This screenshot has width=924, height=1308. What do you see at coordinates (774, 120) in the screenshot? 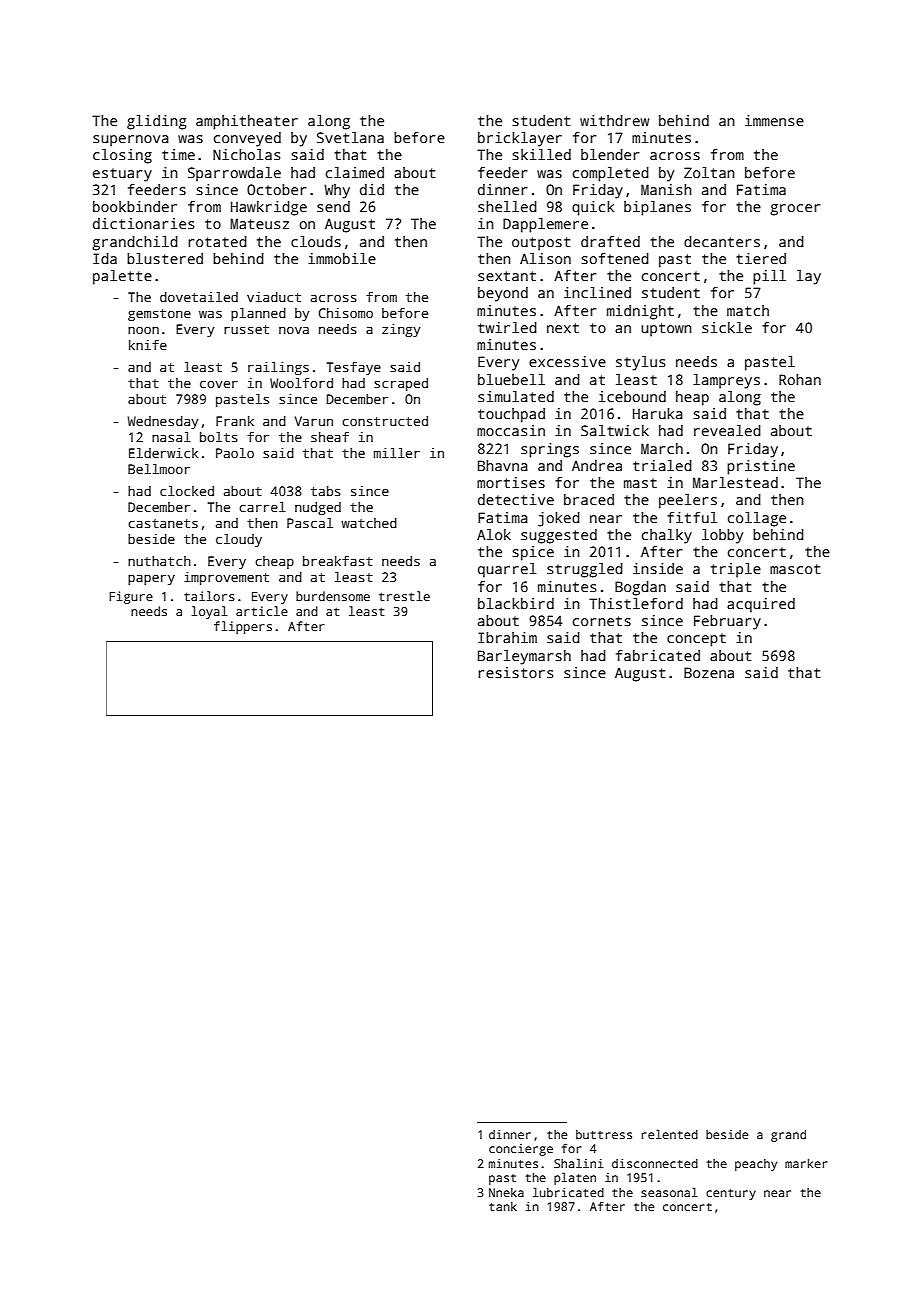
I see `immense` at bounding box center [774, 120].
